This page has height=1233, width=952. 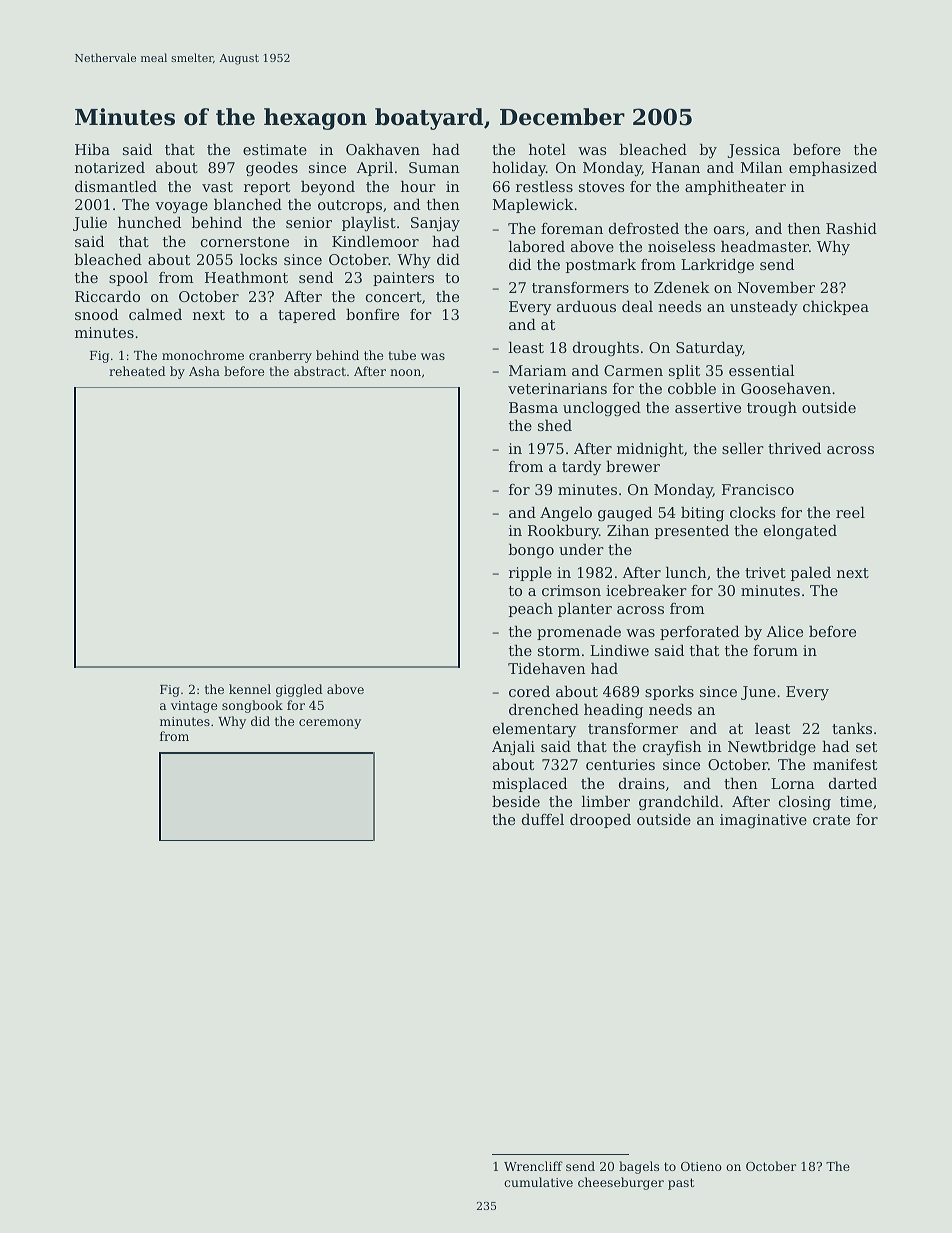 What do you see at coordinates (765, 572) in the page?
I see `trivet` at bounding box center [765, 572].
